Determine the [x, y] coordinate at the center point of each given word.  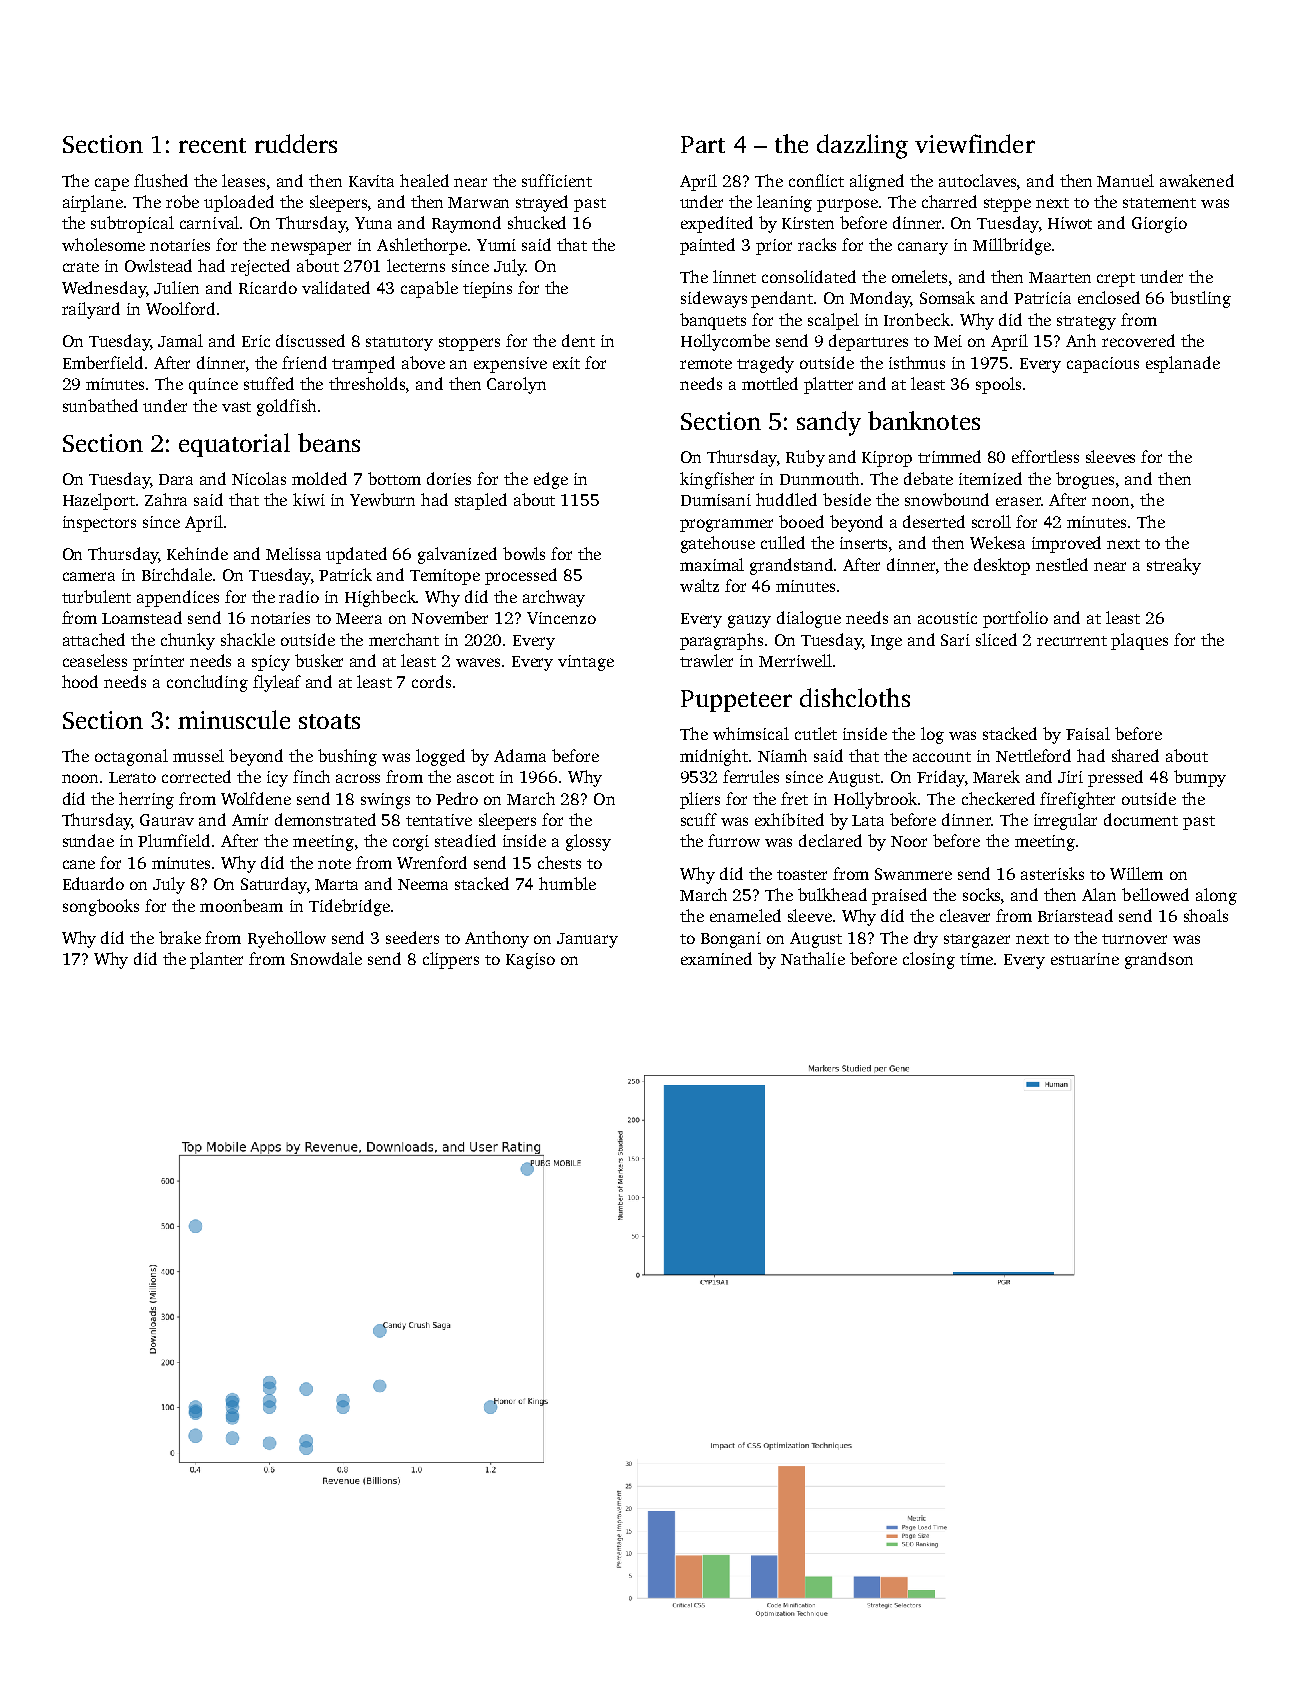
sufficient [557, 180]
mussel [198, 755]
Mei [948, 341]
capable [429, 289]
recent [212, 145]
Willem [1136, 873]
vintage [586, 663]
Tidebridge [349, 907]
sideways [714, 299]
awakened [1197, 180]
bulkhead [832, 894]
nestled [1062, 564]
